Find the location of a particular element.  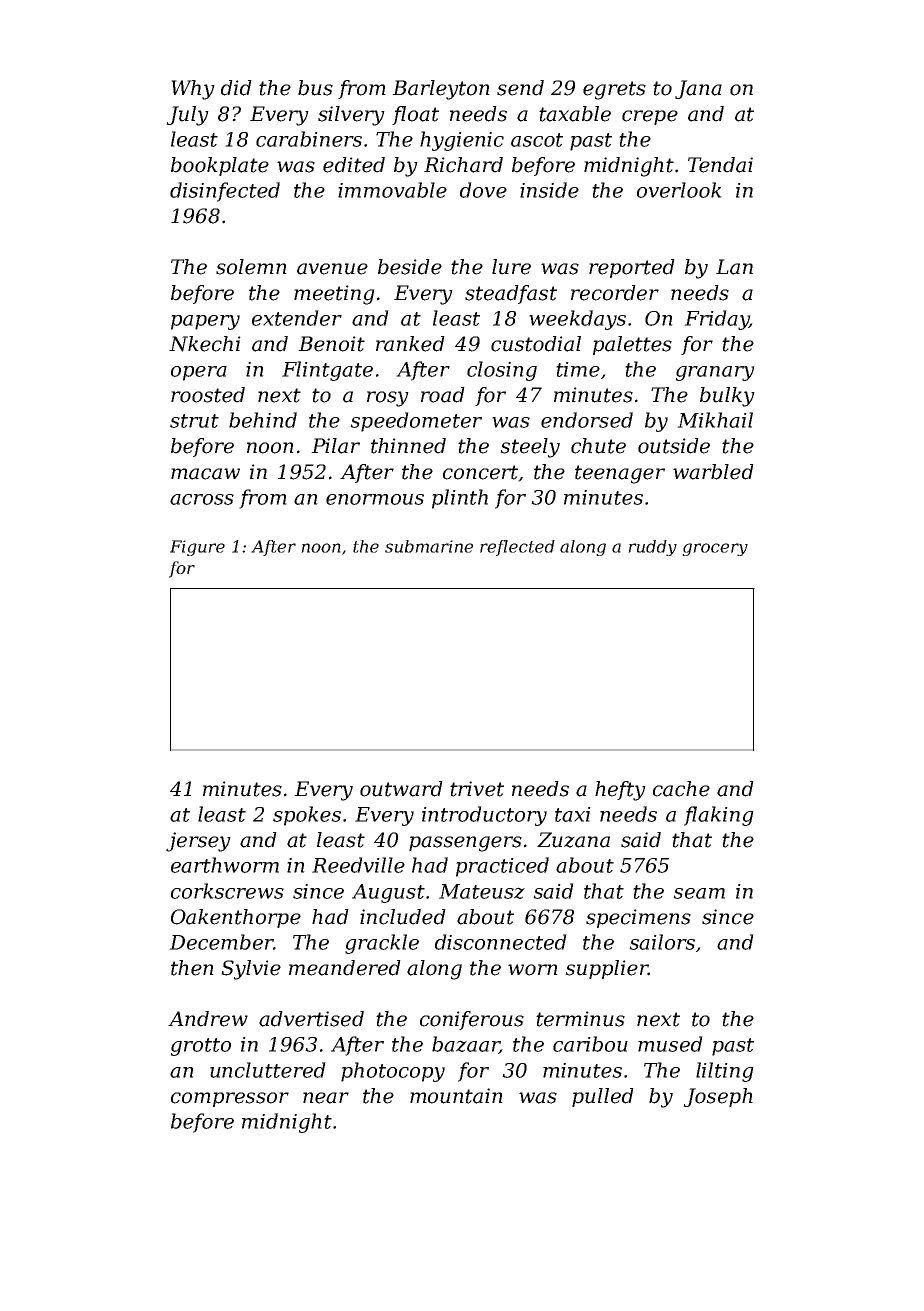

specimens is located at coordinates (638, 918).
